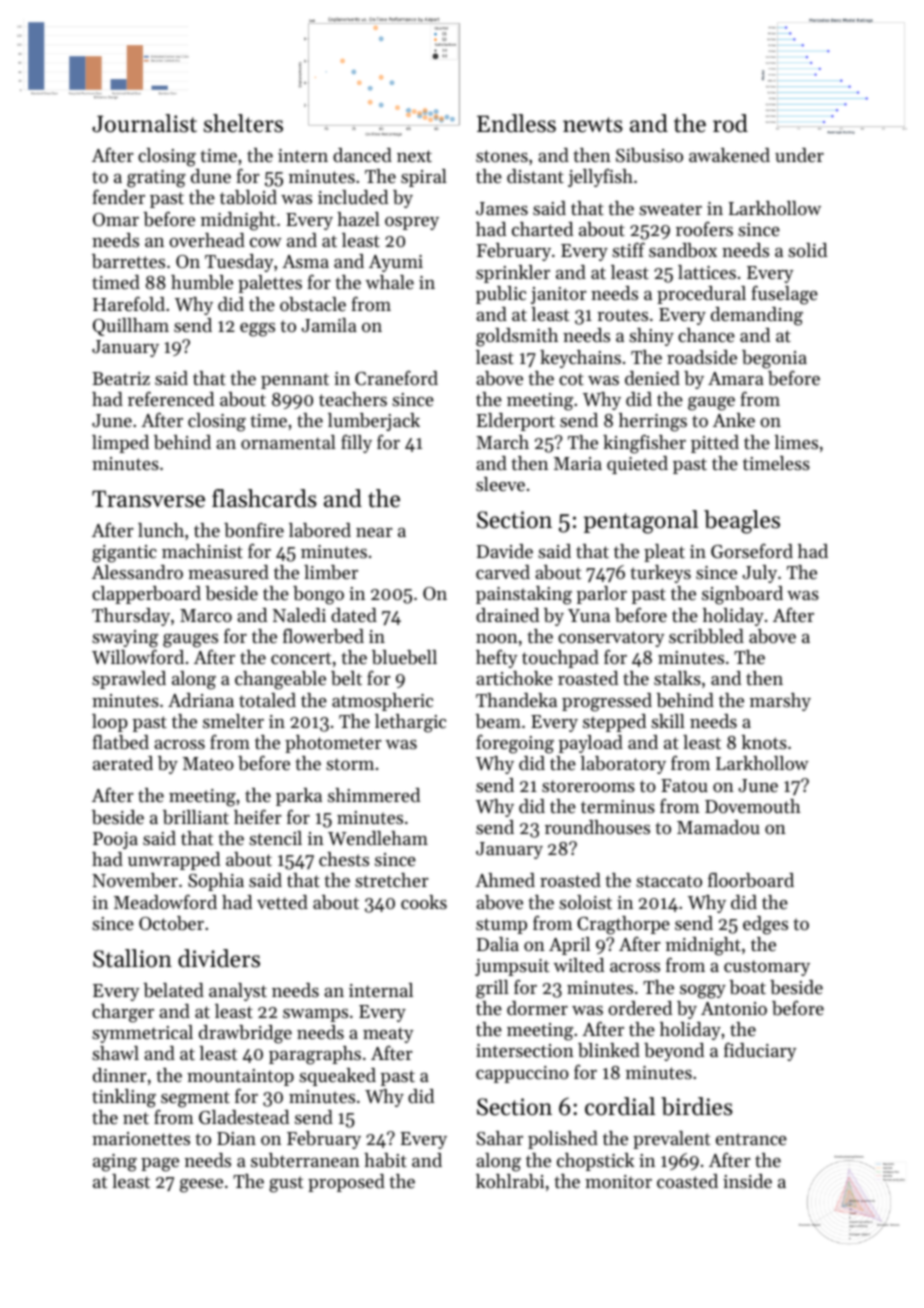 The height and width of the screenshot is (1308, 924). What do you see at coordinates (120, 444) in the screenshot?
I see `limped` at bounding box center [120, 444].
